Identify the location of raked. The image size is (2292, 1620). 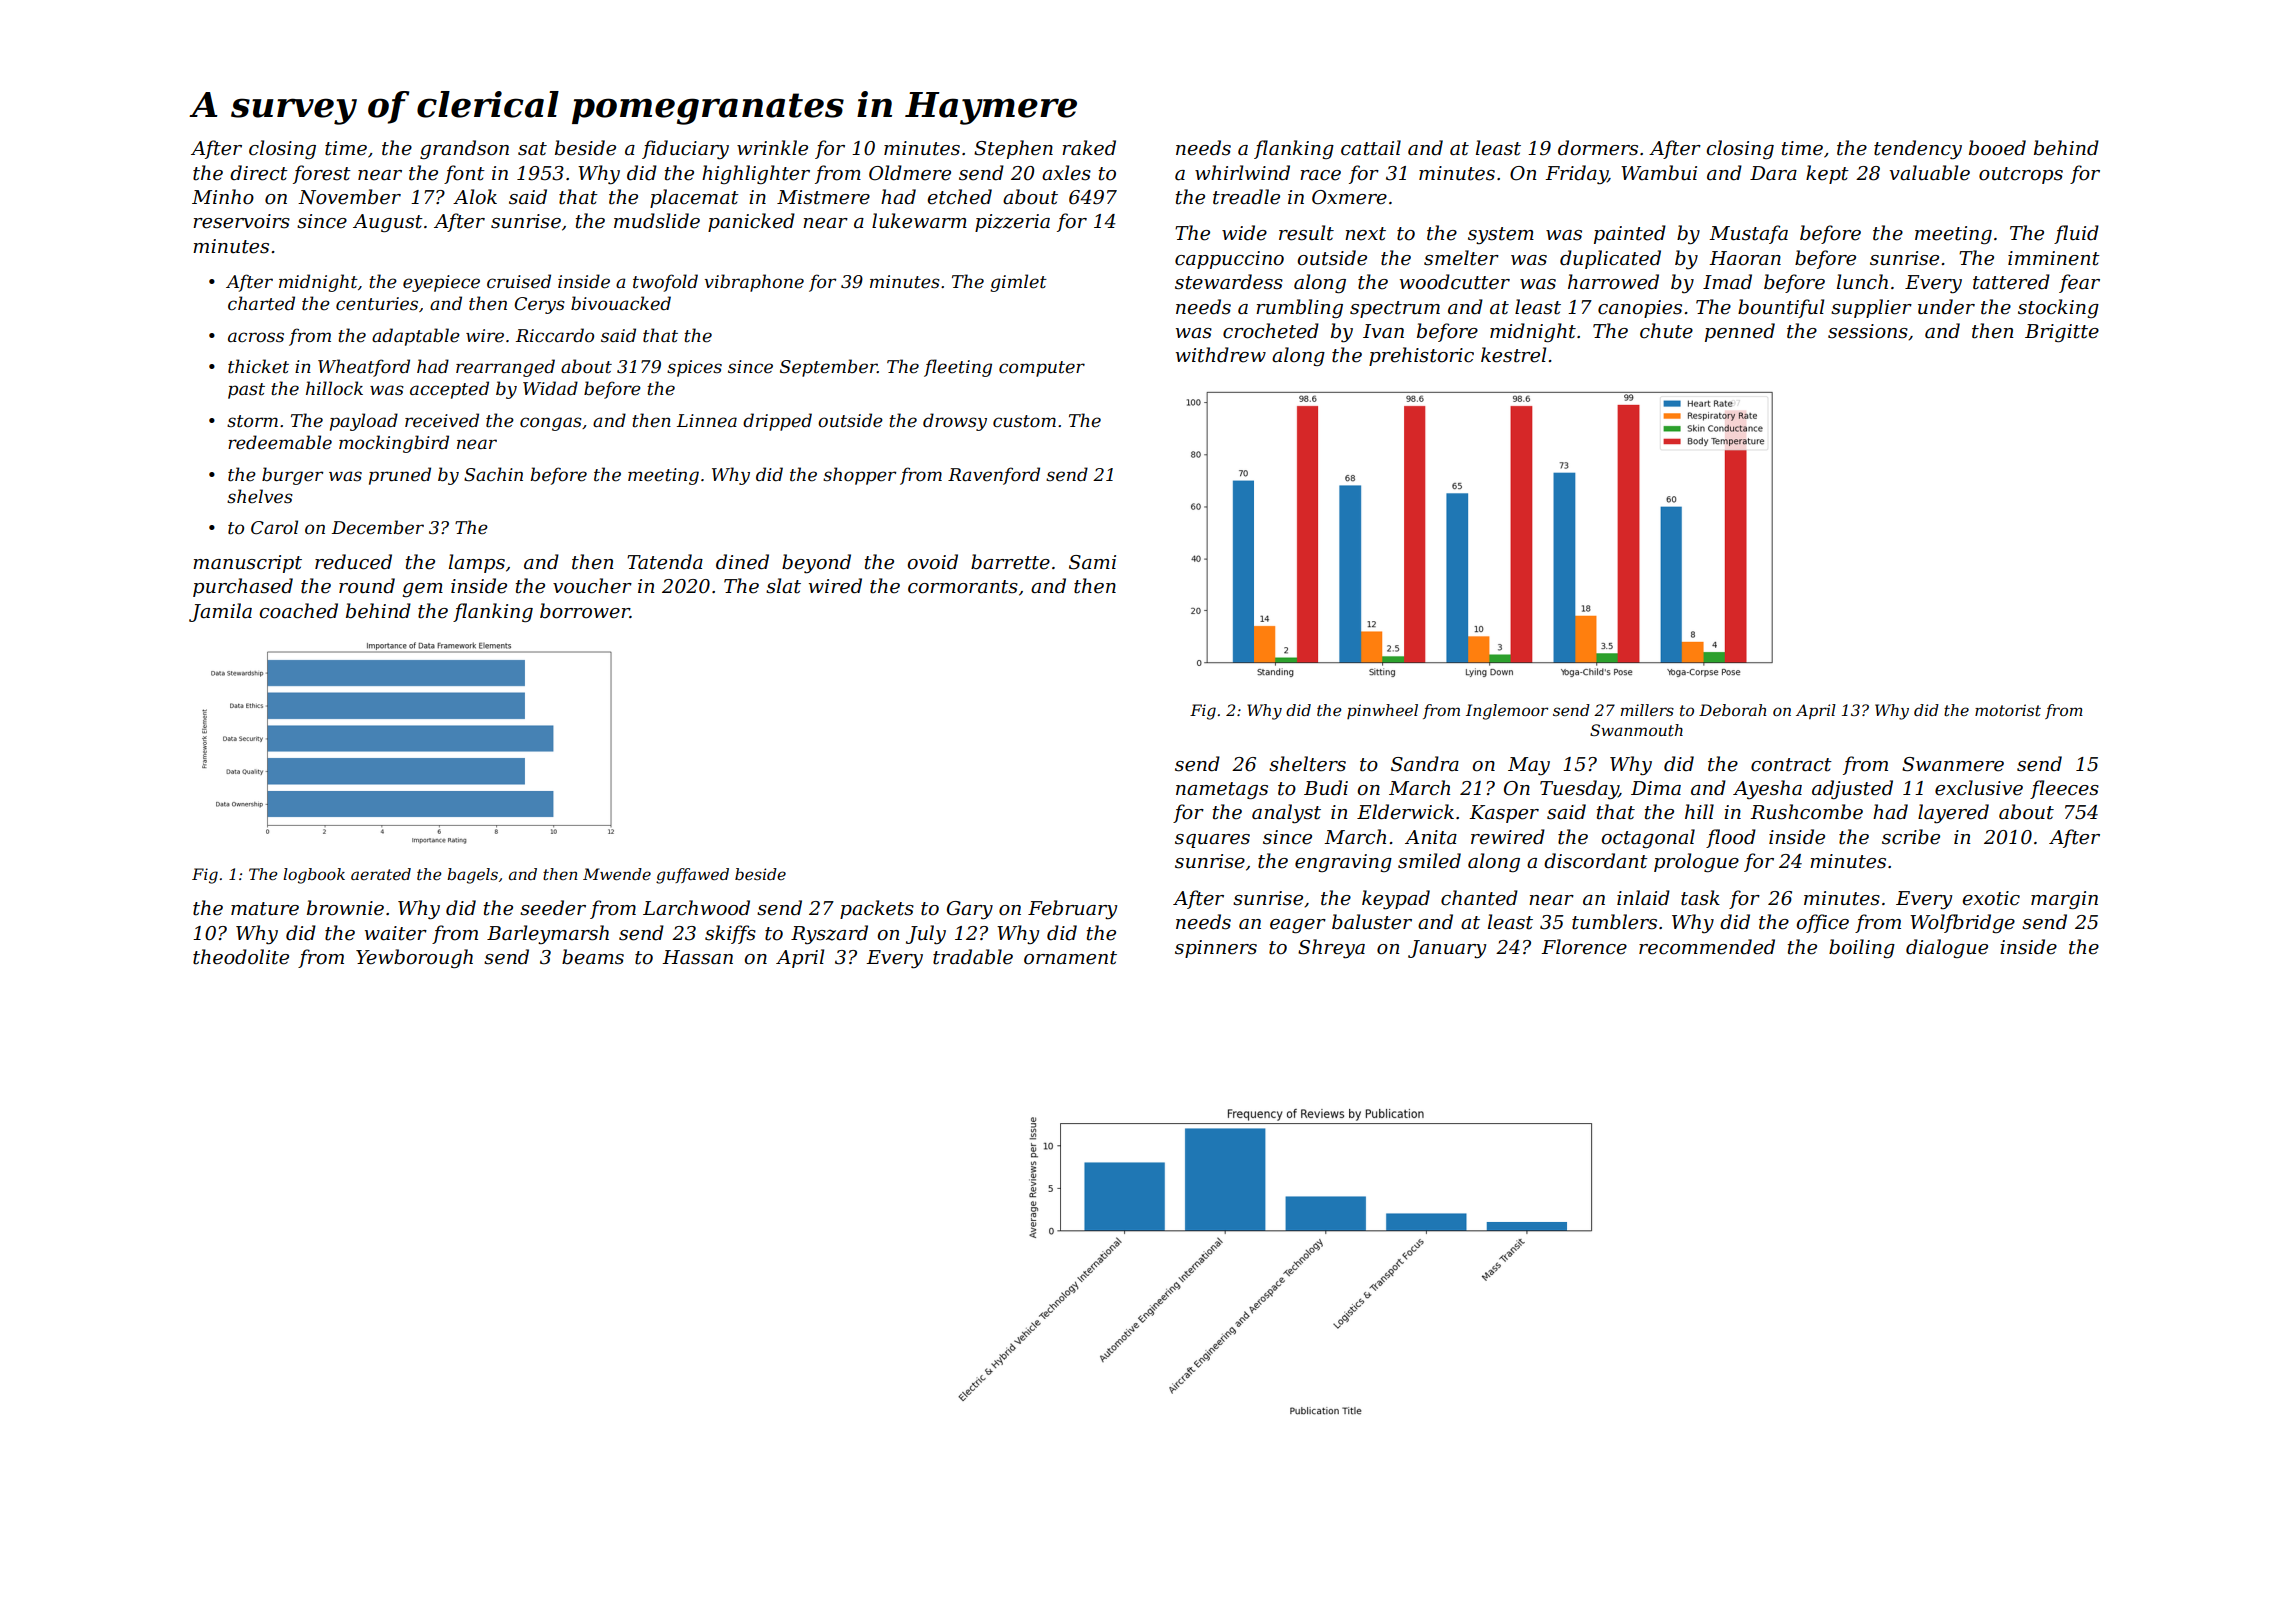
(1089, 148).
